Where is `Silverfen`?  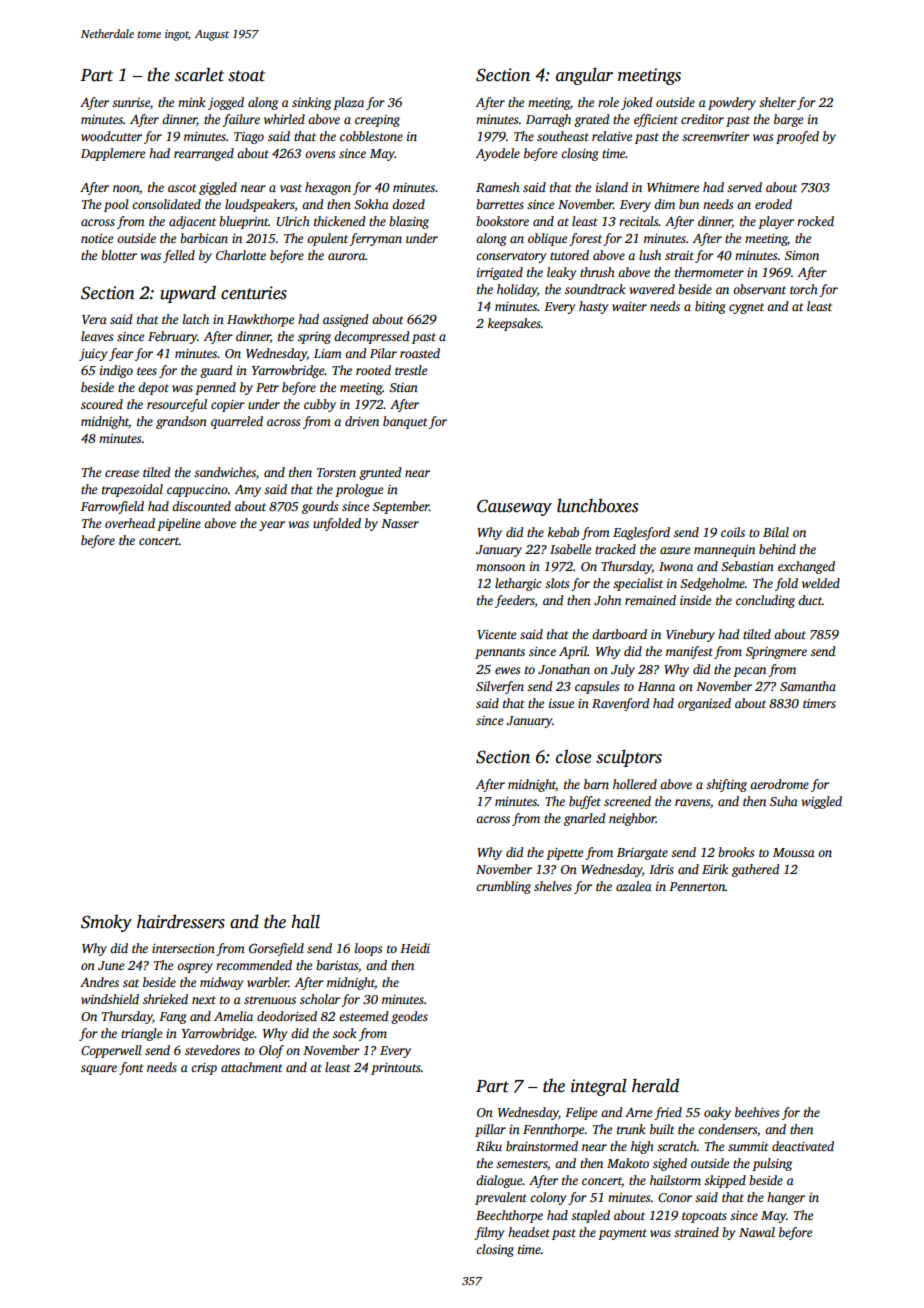 Silverfen is located at coordinates (500, 687).
